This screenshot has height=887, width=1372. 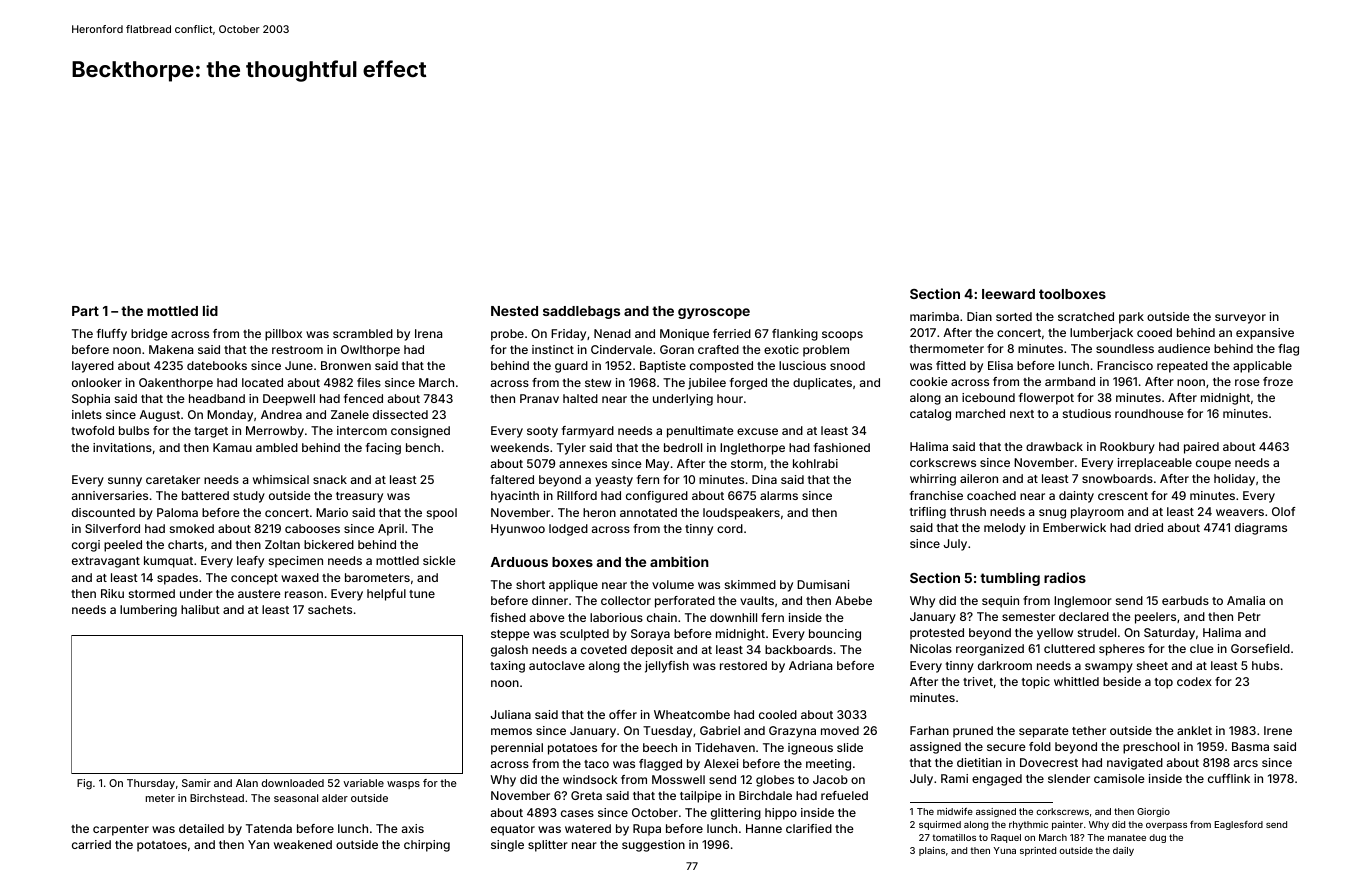 I want to click on Part, so click(x=85, y=311).
